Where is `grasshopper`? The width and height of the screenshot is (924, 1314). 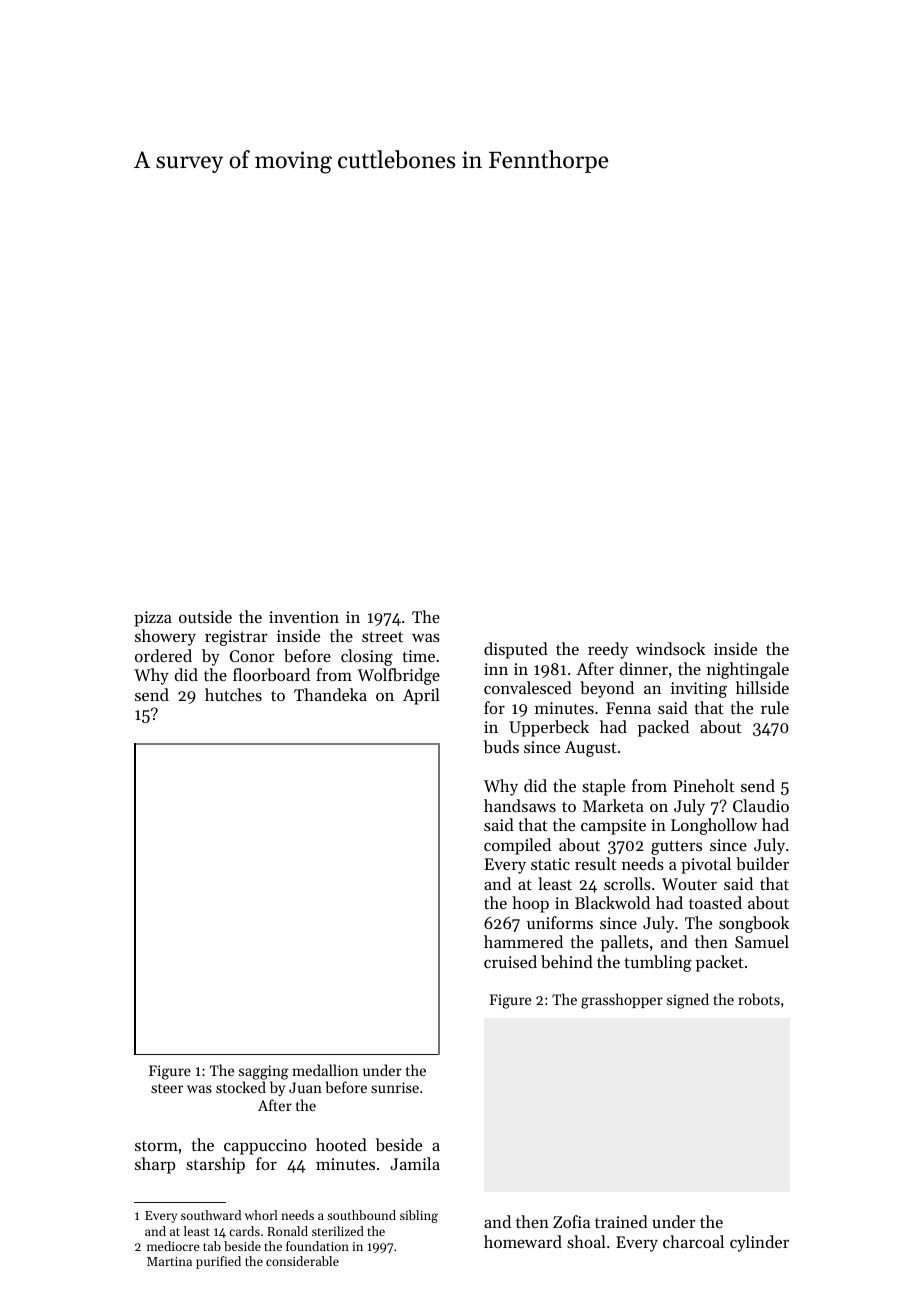
grasshopper is located at coordinates (622, 1001).
